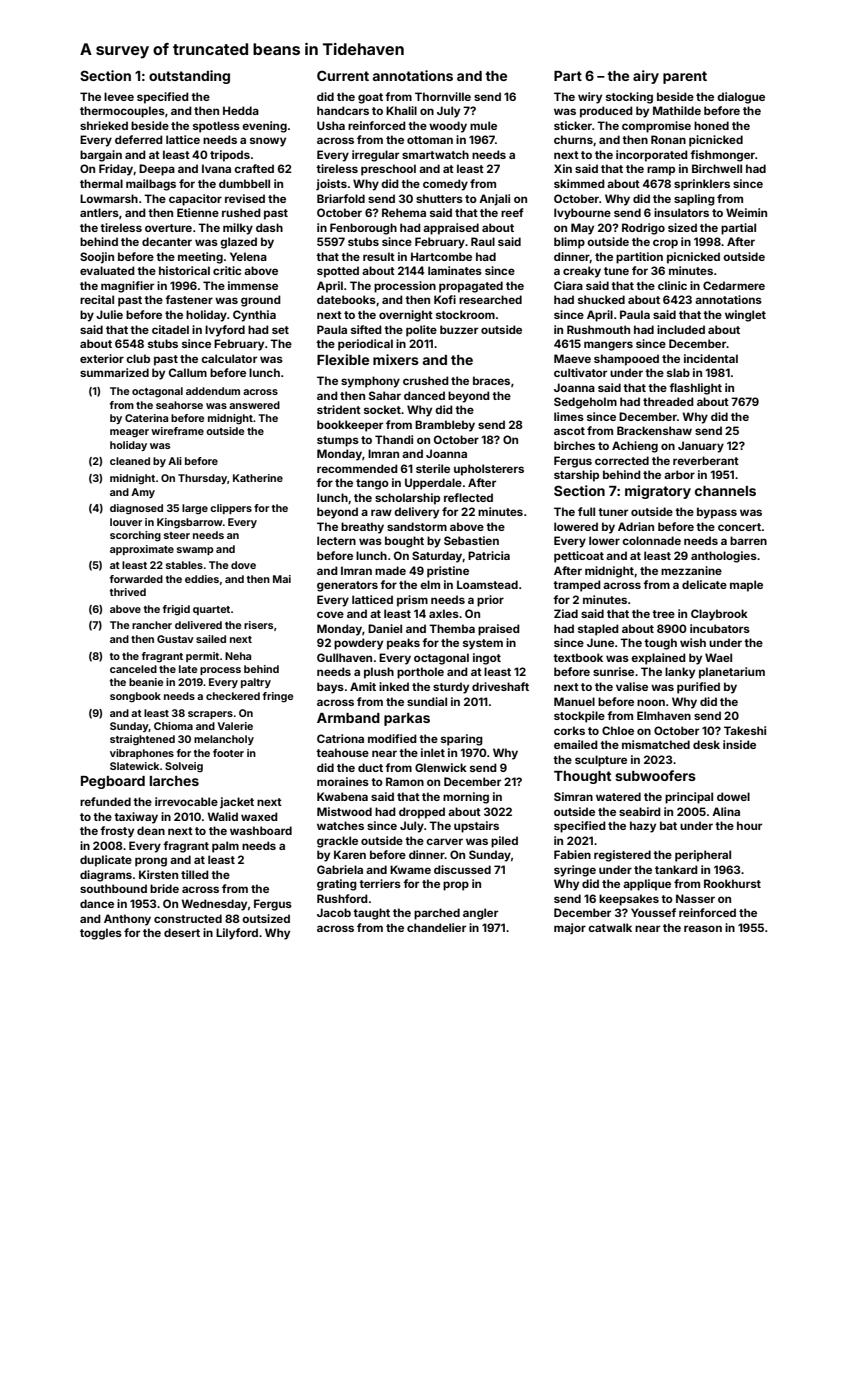 Image resolution: width=849 pixels, height=1400 pixels. Describe the element at coordinates (331, 125) in the document. I see `Usha` at that location.
